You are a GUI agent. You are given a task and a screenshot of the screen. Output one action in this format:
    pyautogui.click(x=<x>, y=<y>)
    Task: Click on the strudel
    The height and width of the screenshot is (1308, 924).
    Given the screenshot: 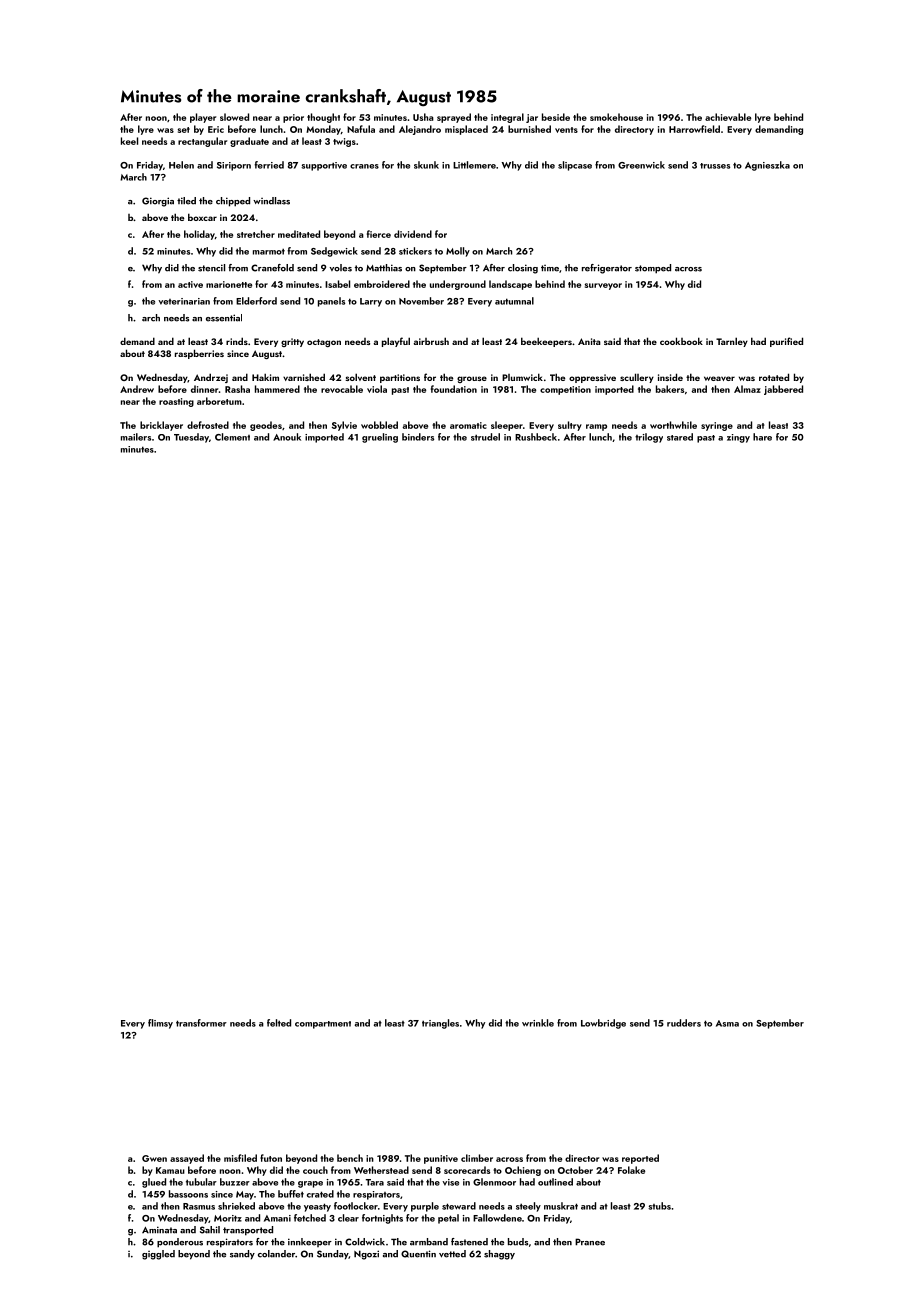 What is the action you would take?
    pyautogui.click(x=485, y=437)
